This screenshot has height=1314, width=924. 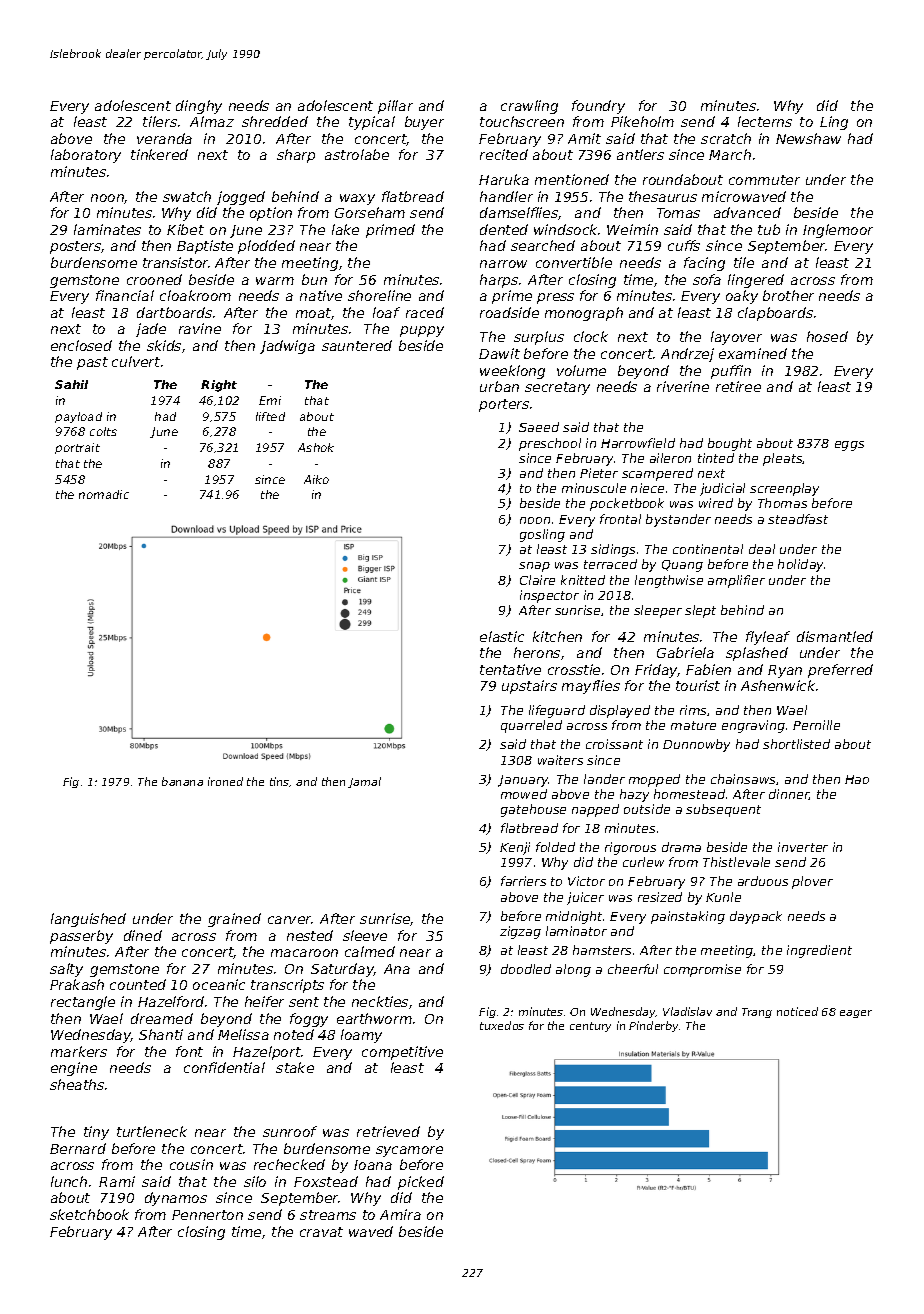 What do you see at coordinates (372, 123) in the screenshot?
I see `typical` at bounding box center [372, 123].
